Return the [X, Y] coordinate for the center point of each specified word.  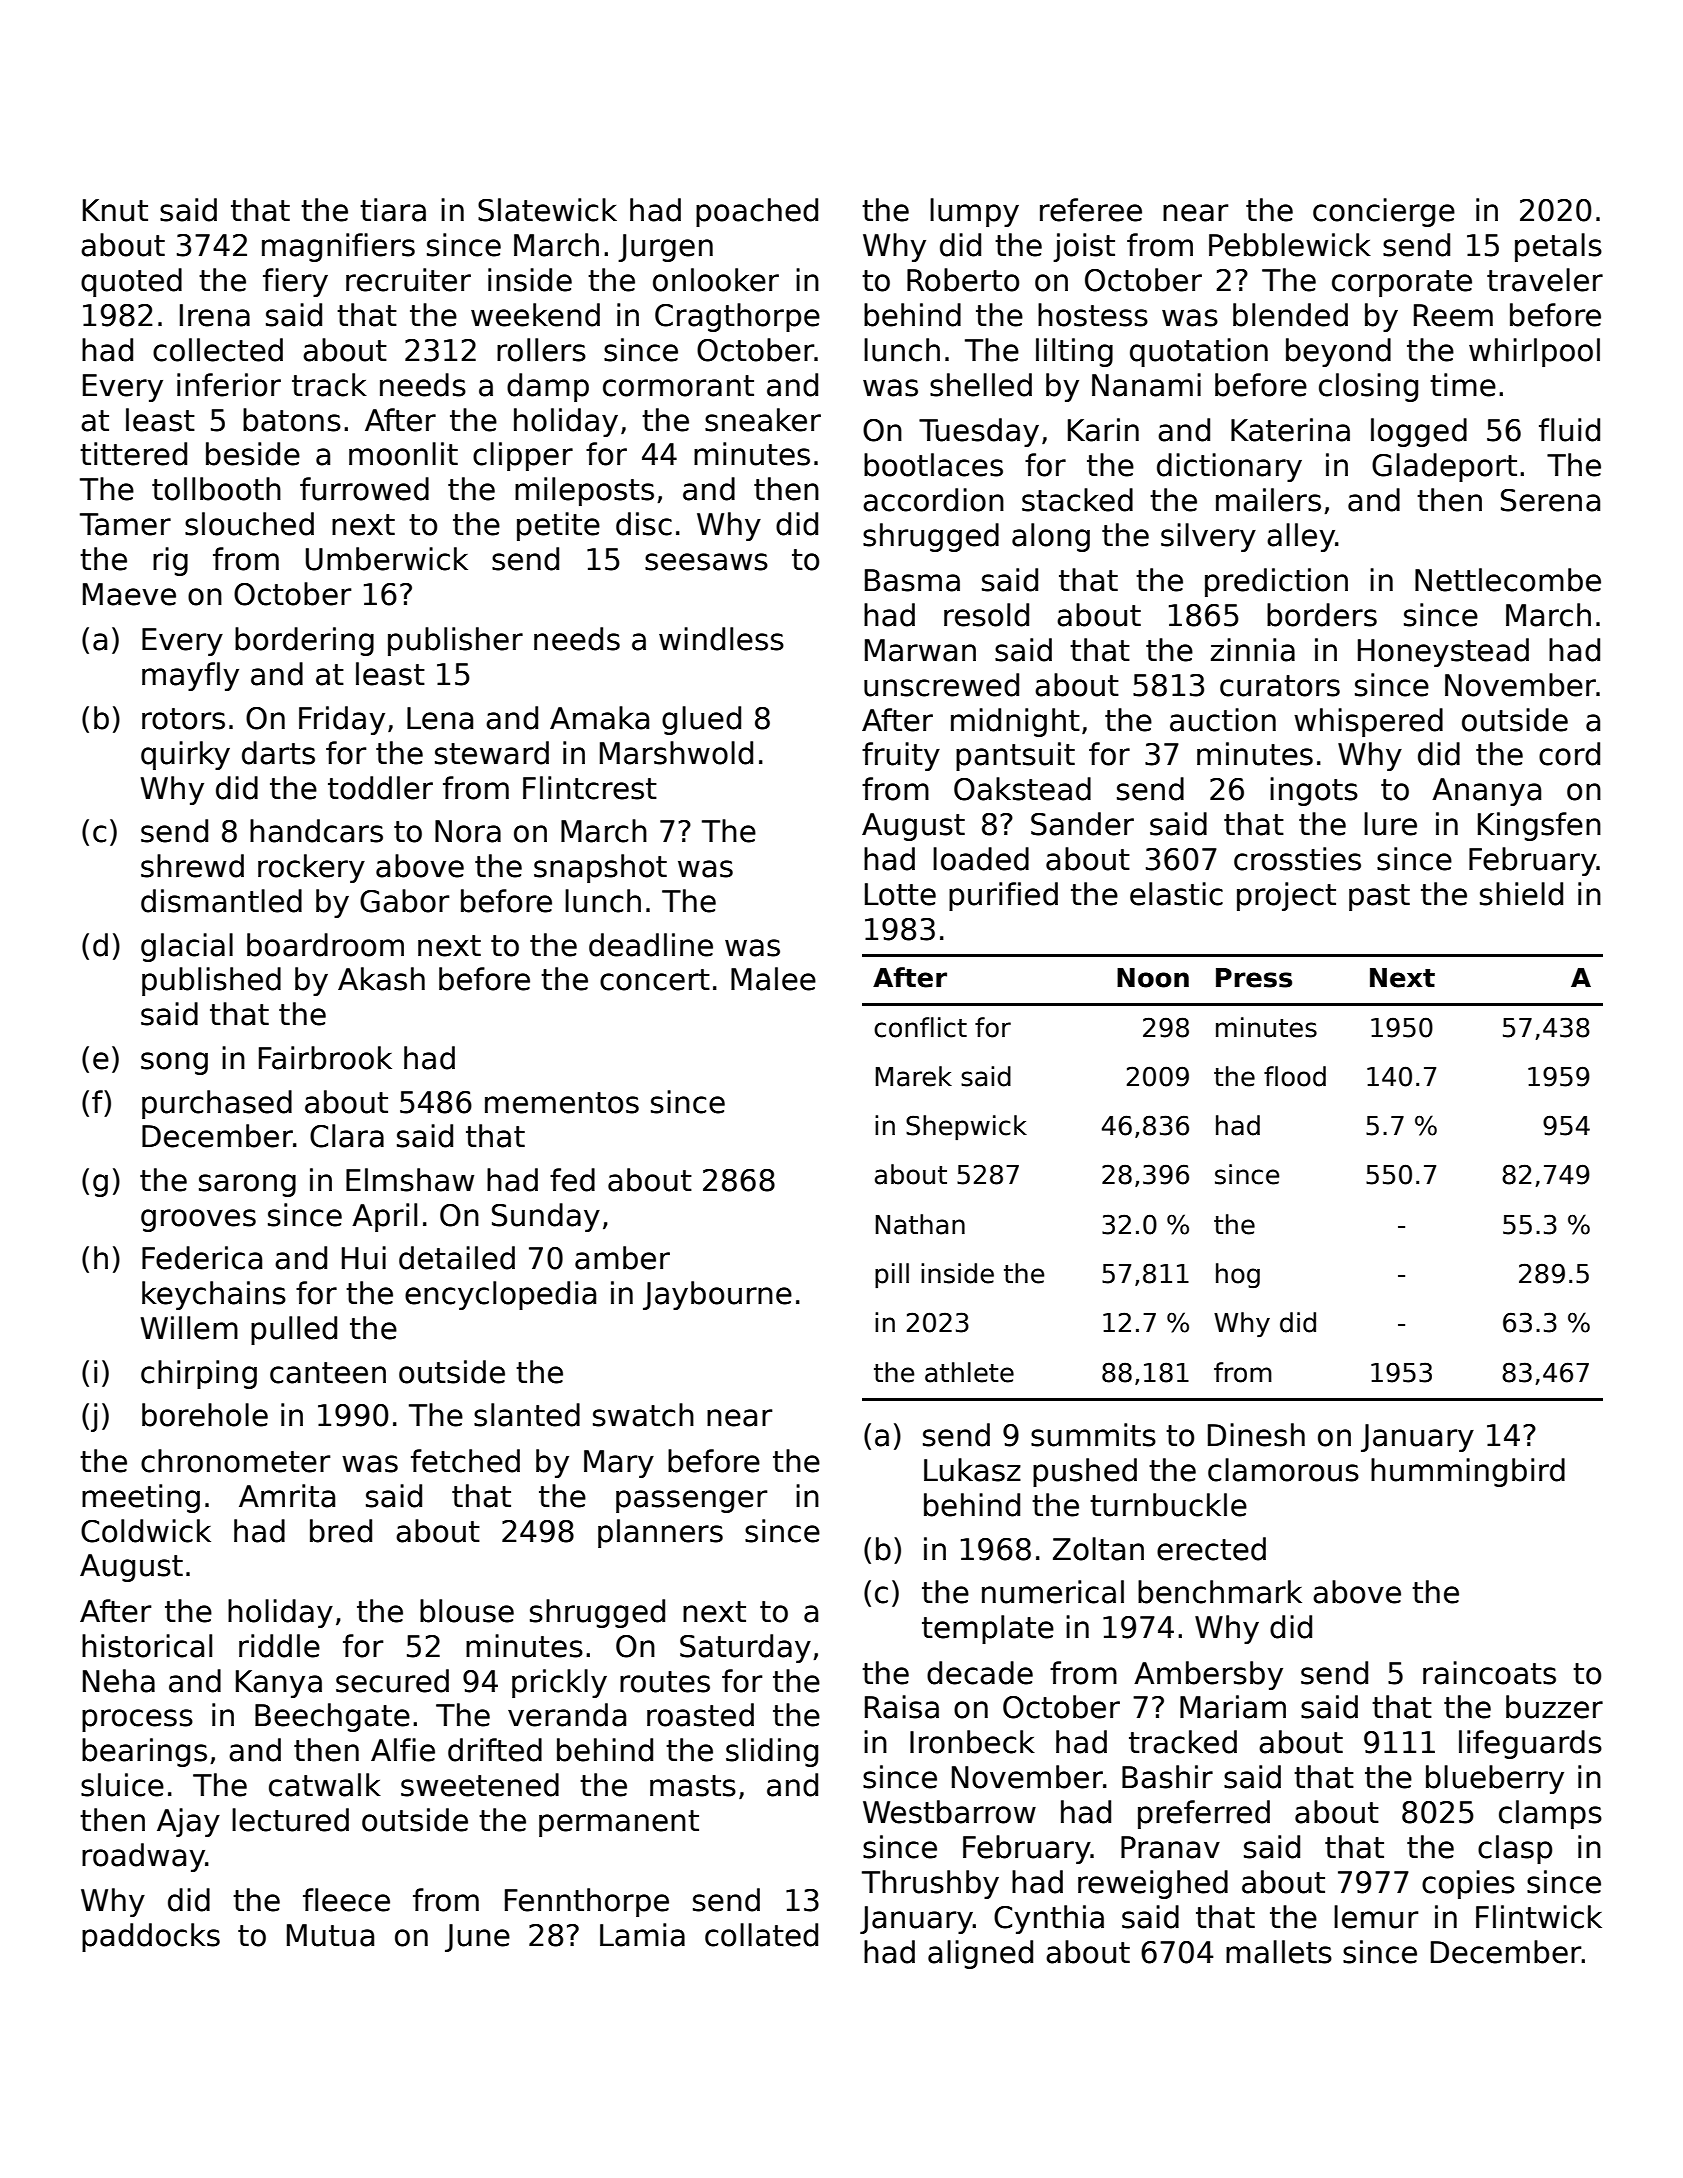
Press [1254, 978]
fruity [901, 756]
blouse [467, 1611]
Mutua [330, 1935]
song [174, 1063]
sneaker [763, 420]
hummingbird [1468, 1472]
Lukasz [972, 1470]
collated [761, 1935]
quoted [131, 282]
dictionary [1229, 467]
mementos [562, 1103]
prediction [1276, 582]
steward [492, 753]
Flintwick [1539, 1917]
